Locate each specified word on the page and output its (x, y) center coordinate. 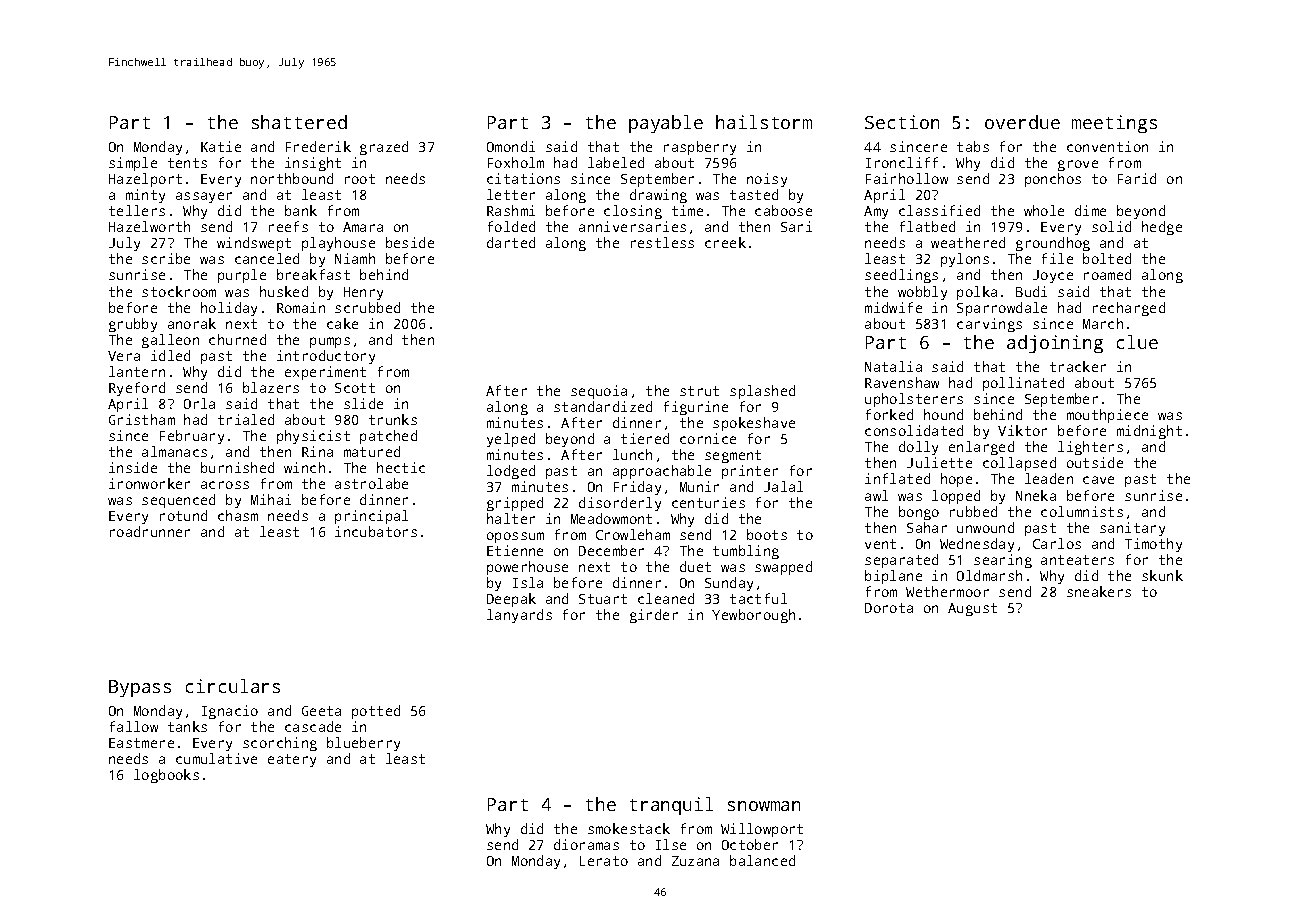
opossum (515, 537)
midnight (1149, 432)
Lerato (604, 861)
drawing (658, 196)
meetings (1114, 124)
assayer (204, 197)
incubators (376, 531)
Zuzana (695, 861)
